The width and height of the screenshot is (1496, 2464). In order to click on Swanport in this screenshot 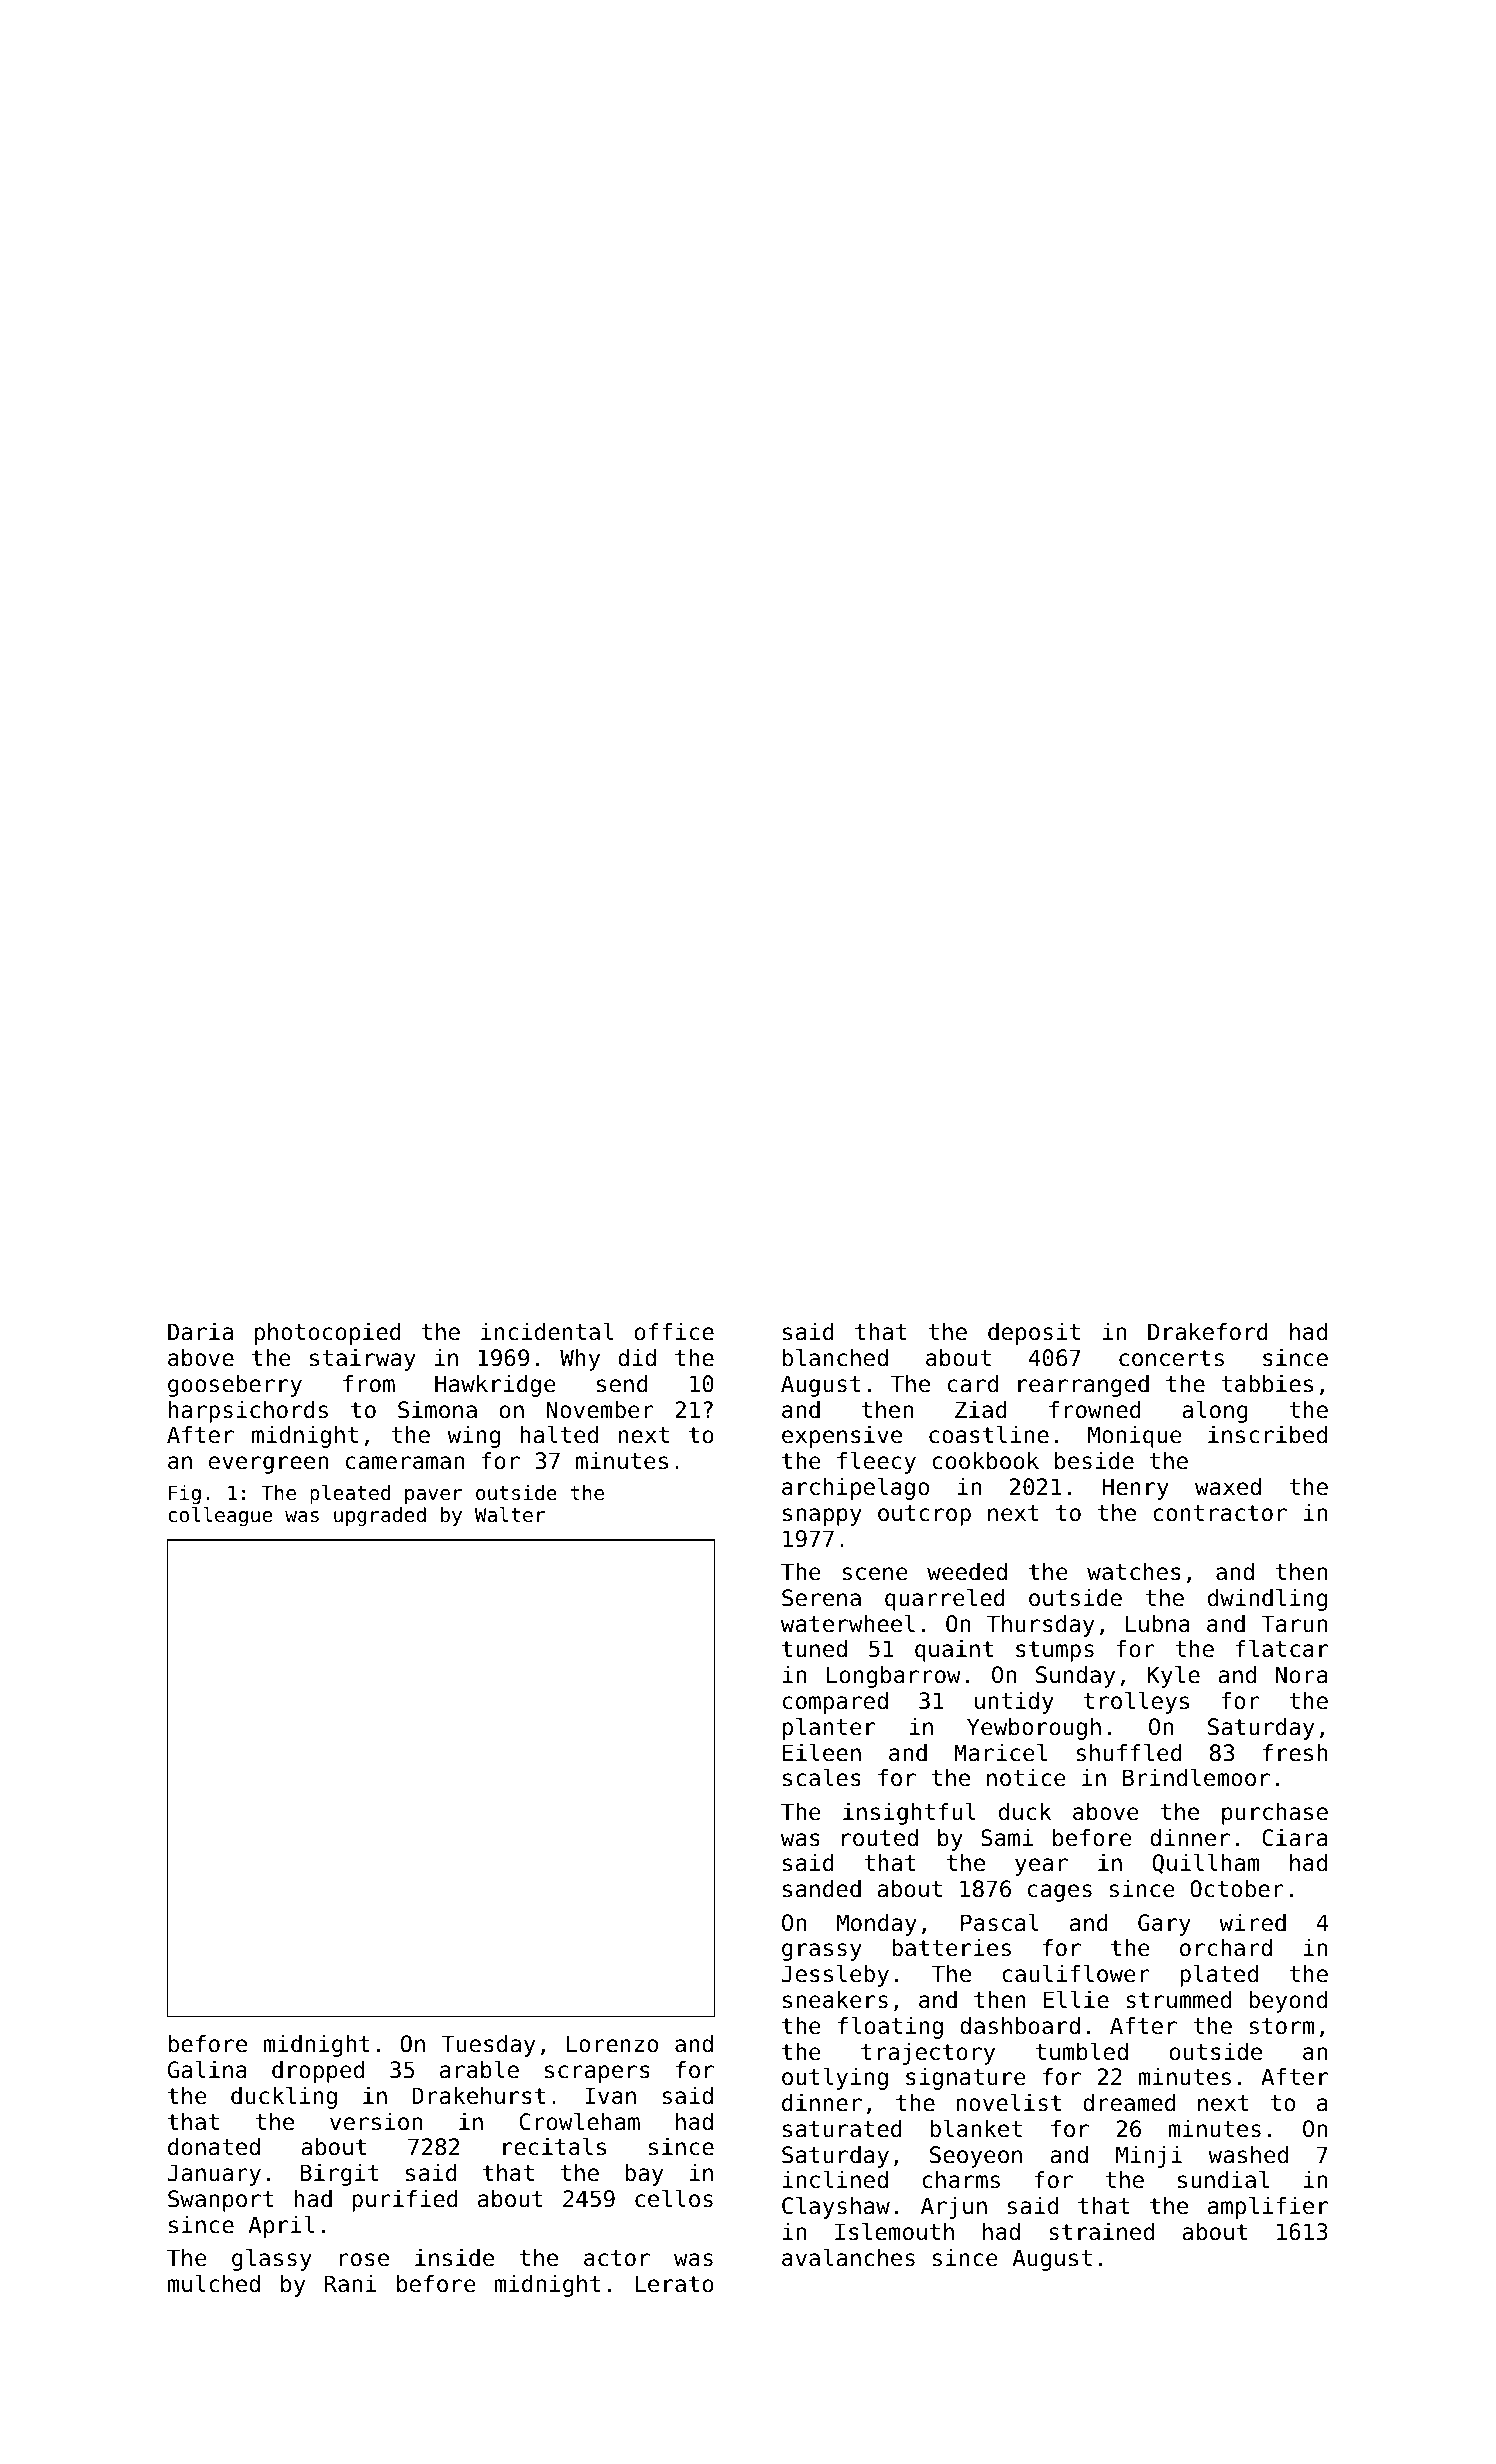, I will do `click(221, 2201)`.
